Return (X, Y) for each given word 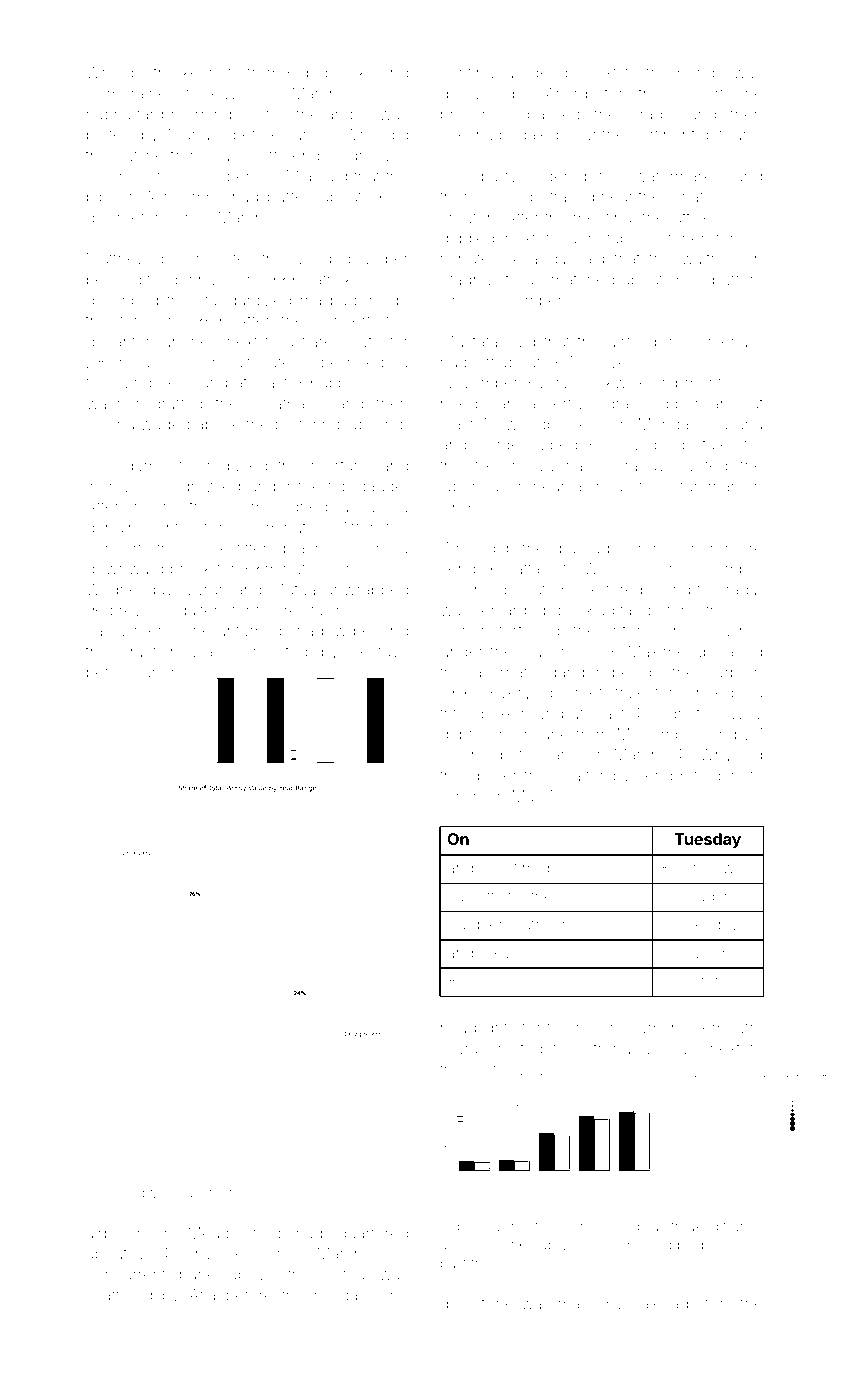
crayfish (150, 653)
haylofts (475, 897)
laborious (474, 486)
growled (211, 488)
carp (722, 674)
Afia (202, 1294)
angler (348, 116)
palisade (589, 549)
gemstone (477, 1306)
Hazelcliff (244, 155)
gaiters (202, 612)
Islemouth (722, 1028)
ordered (558, 176)
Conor (463, 630)
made (579, 1304)
